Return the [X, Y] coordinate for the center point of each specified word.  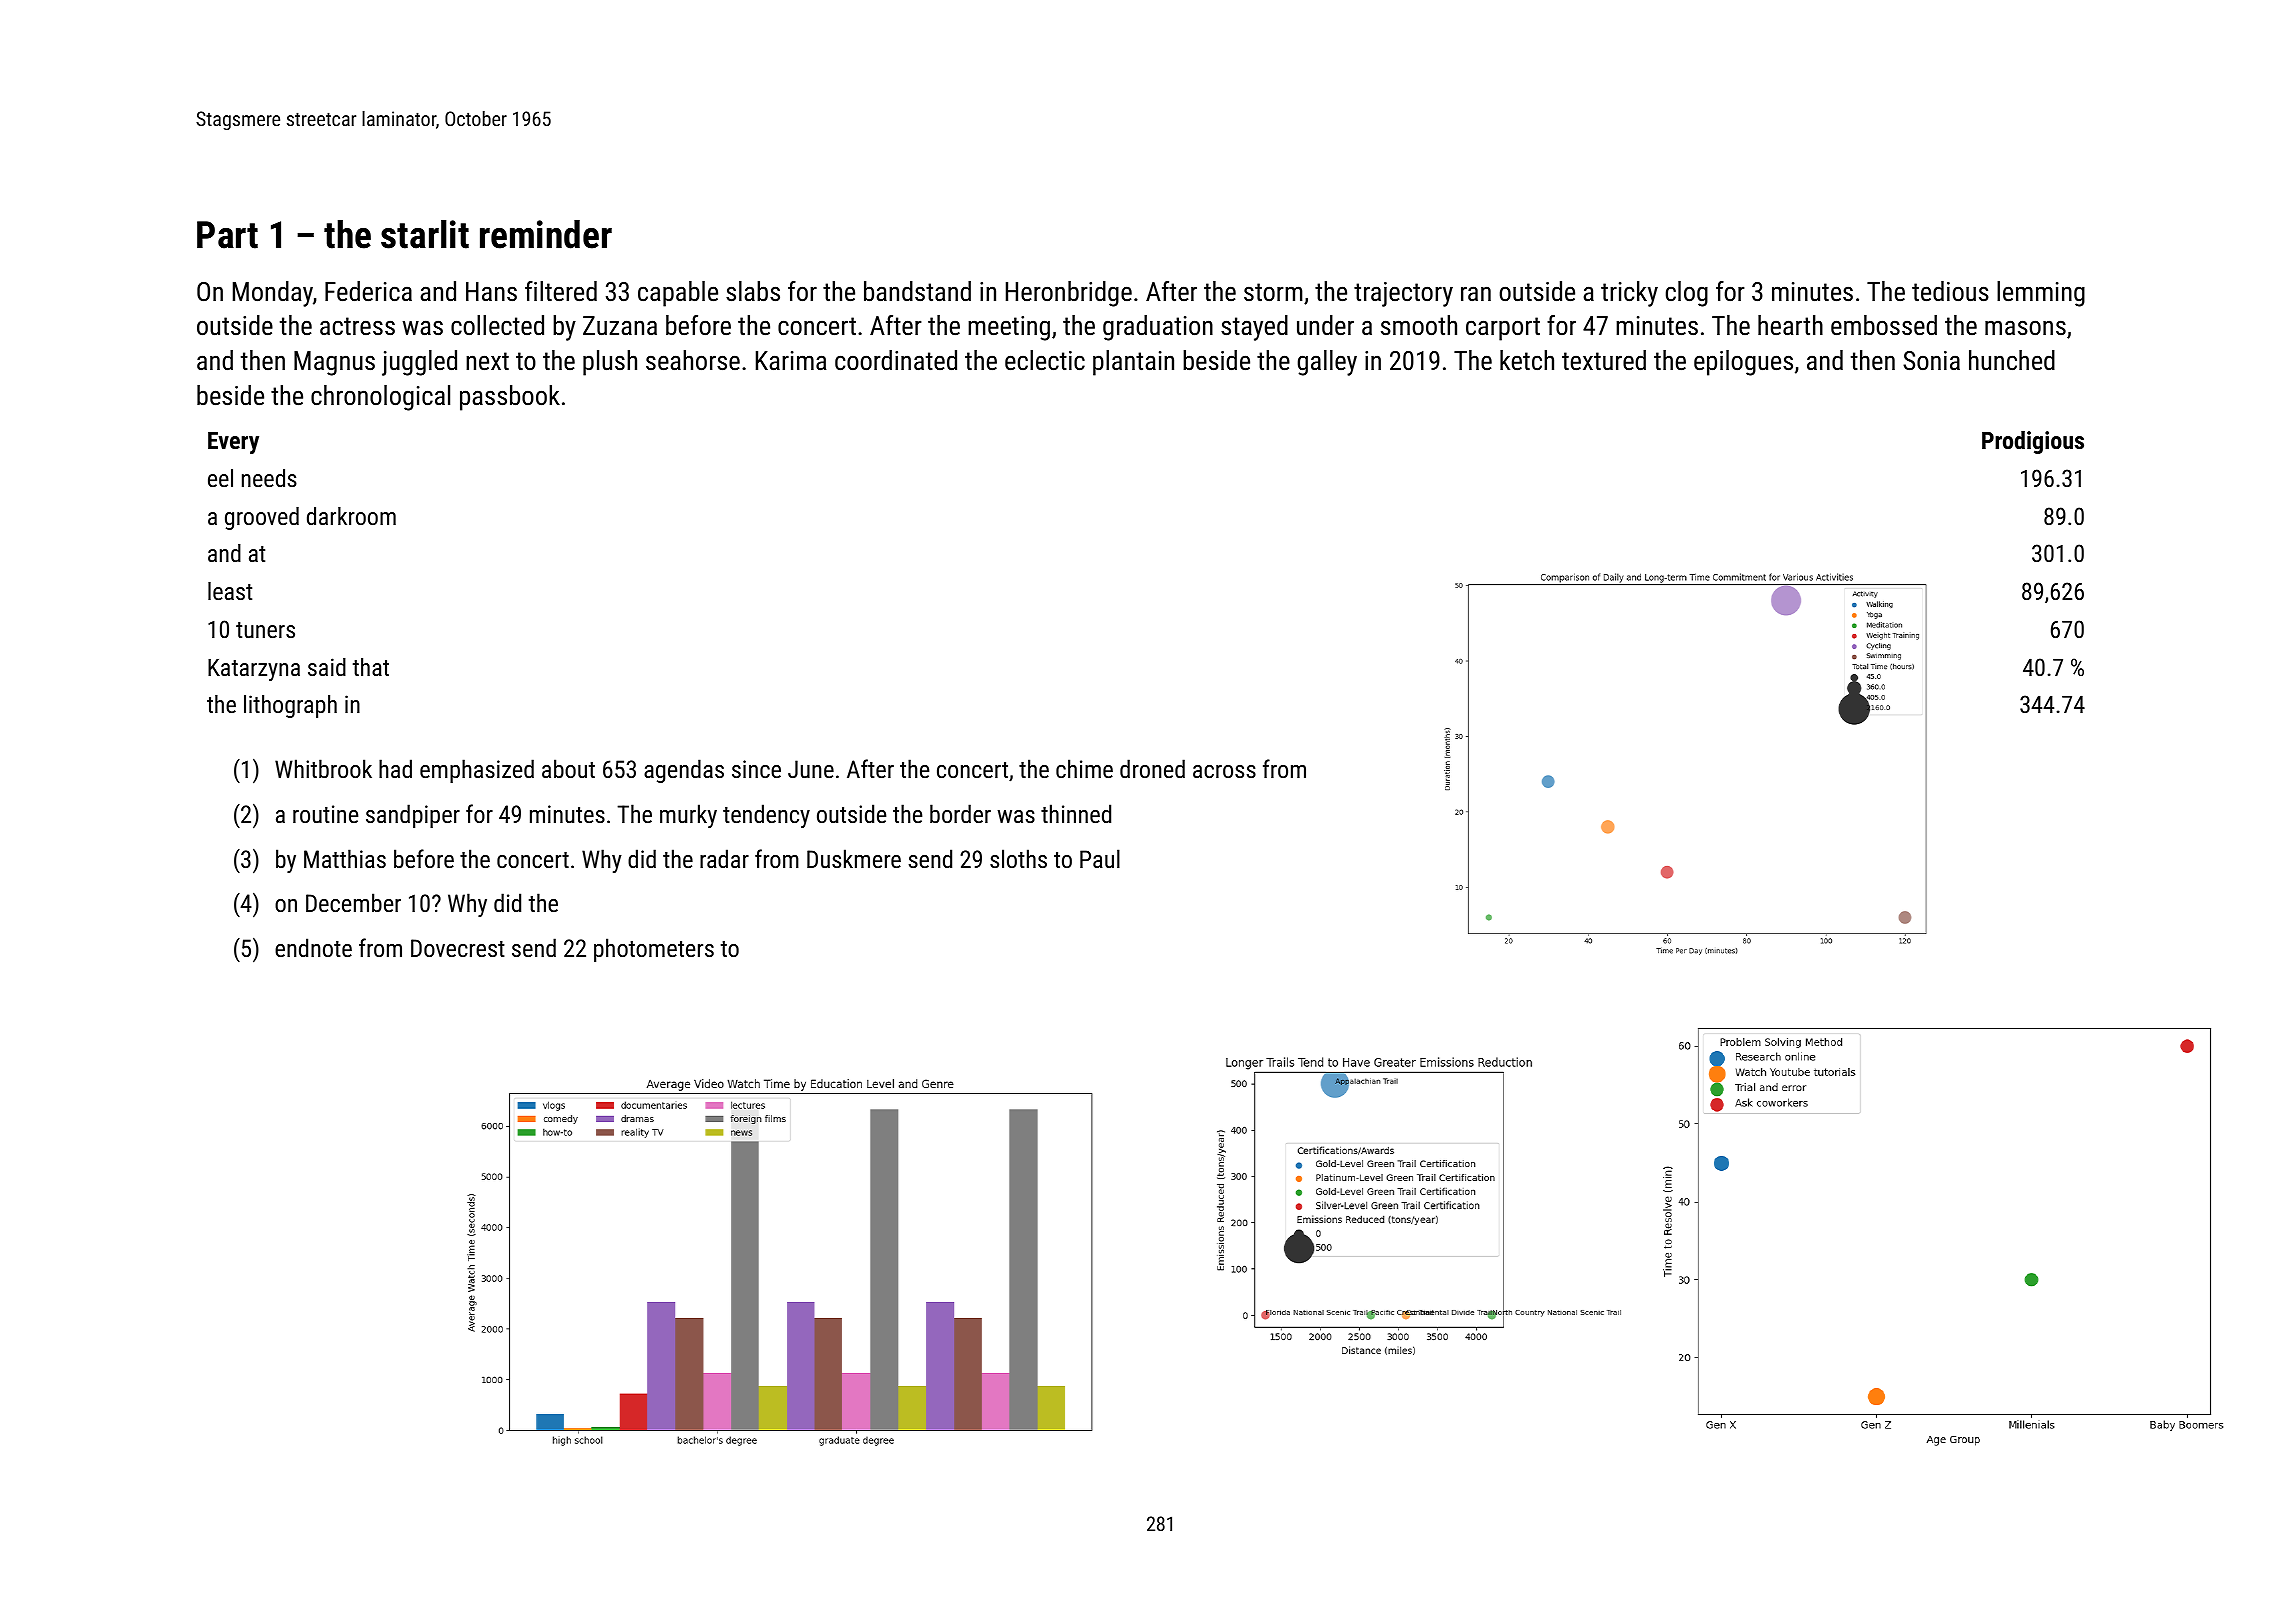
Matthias [345, 858]
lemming [2041, 294]
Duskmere [854, 858]
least [230, 591]
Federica [368, 291]
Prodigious [2033, 442]
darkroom [351, 516]
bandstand [917, 291]
